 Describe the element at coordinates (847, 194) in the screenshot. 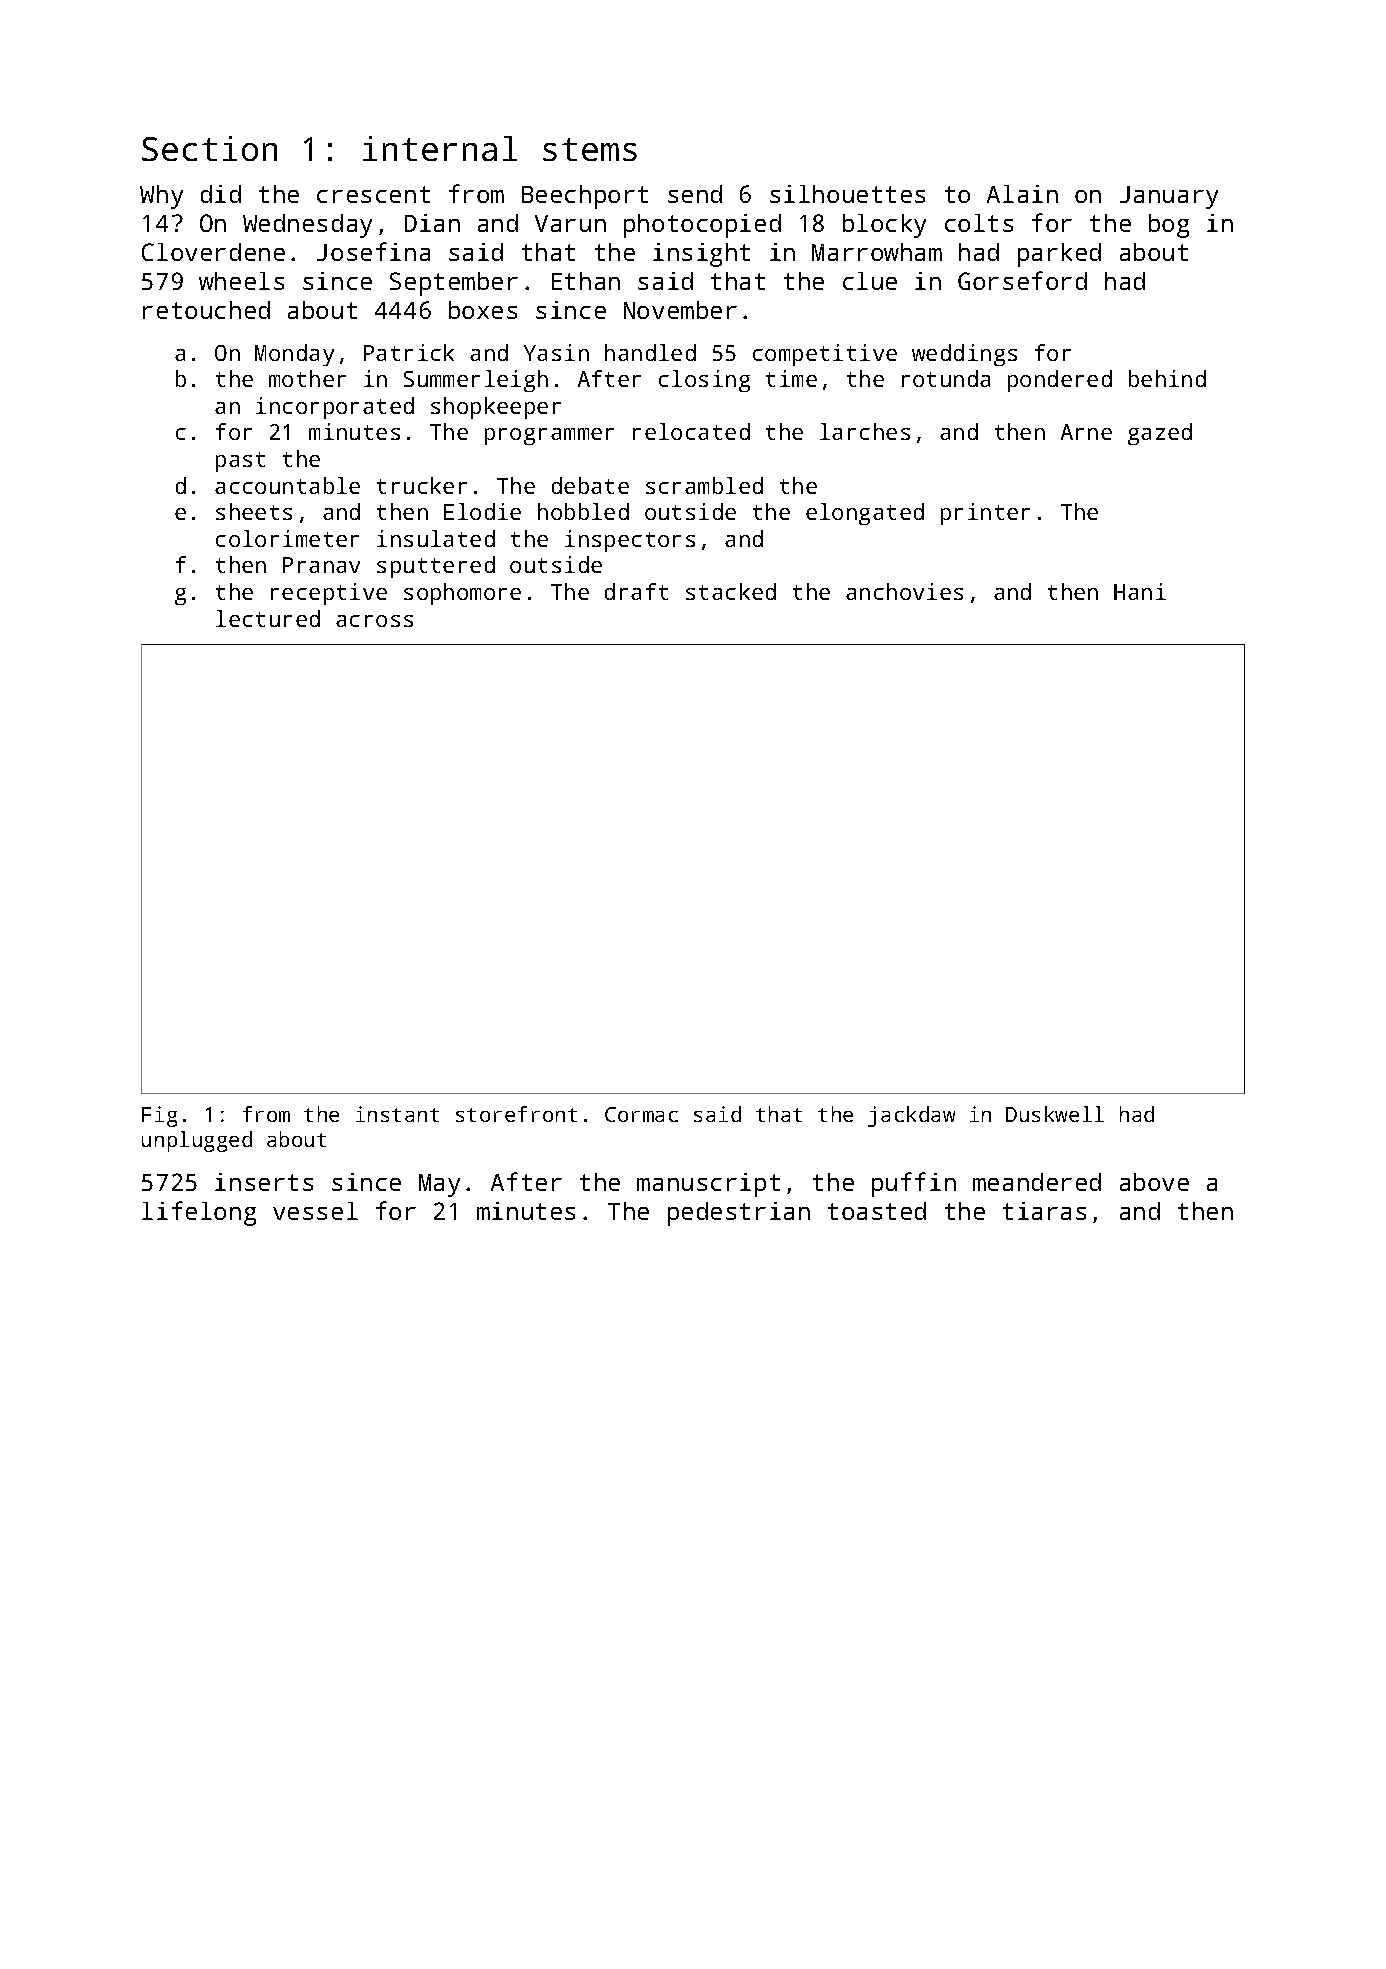

I see `silhouettes` at that location.
